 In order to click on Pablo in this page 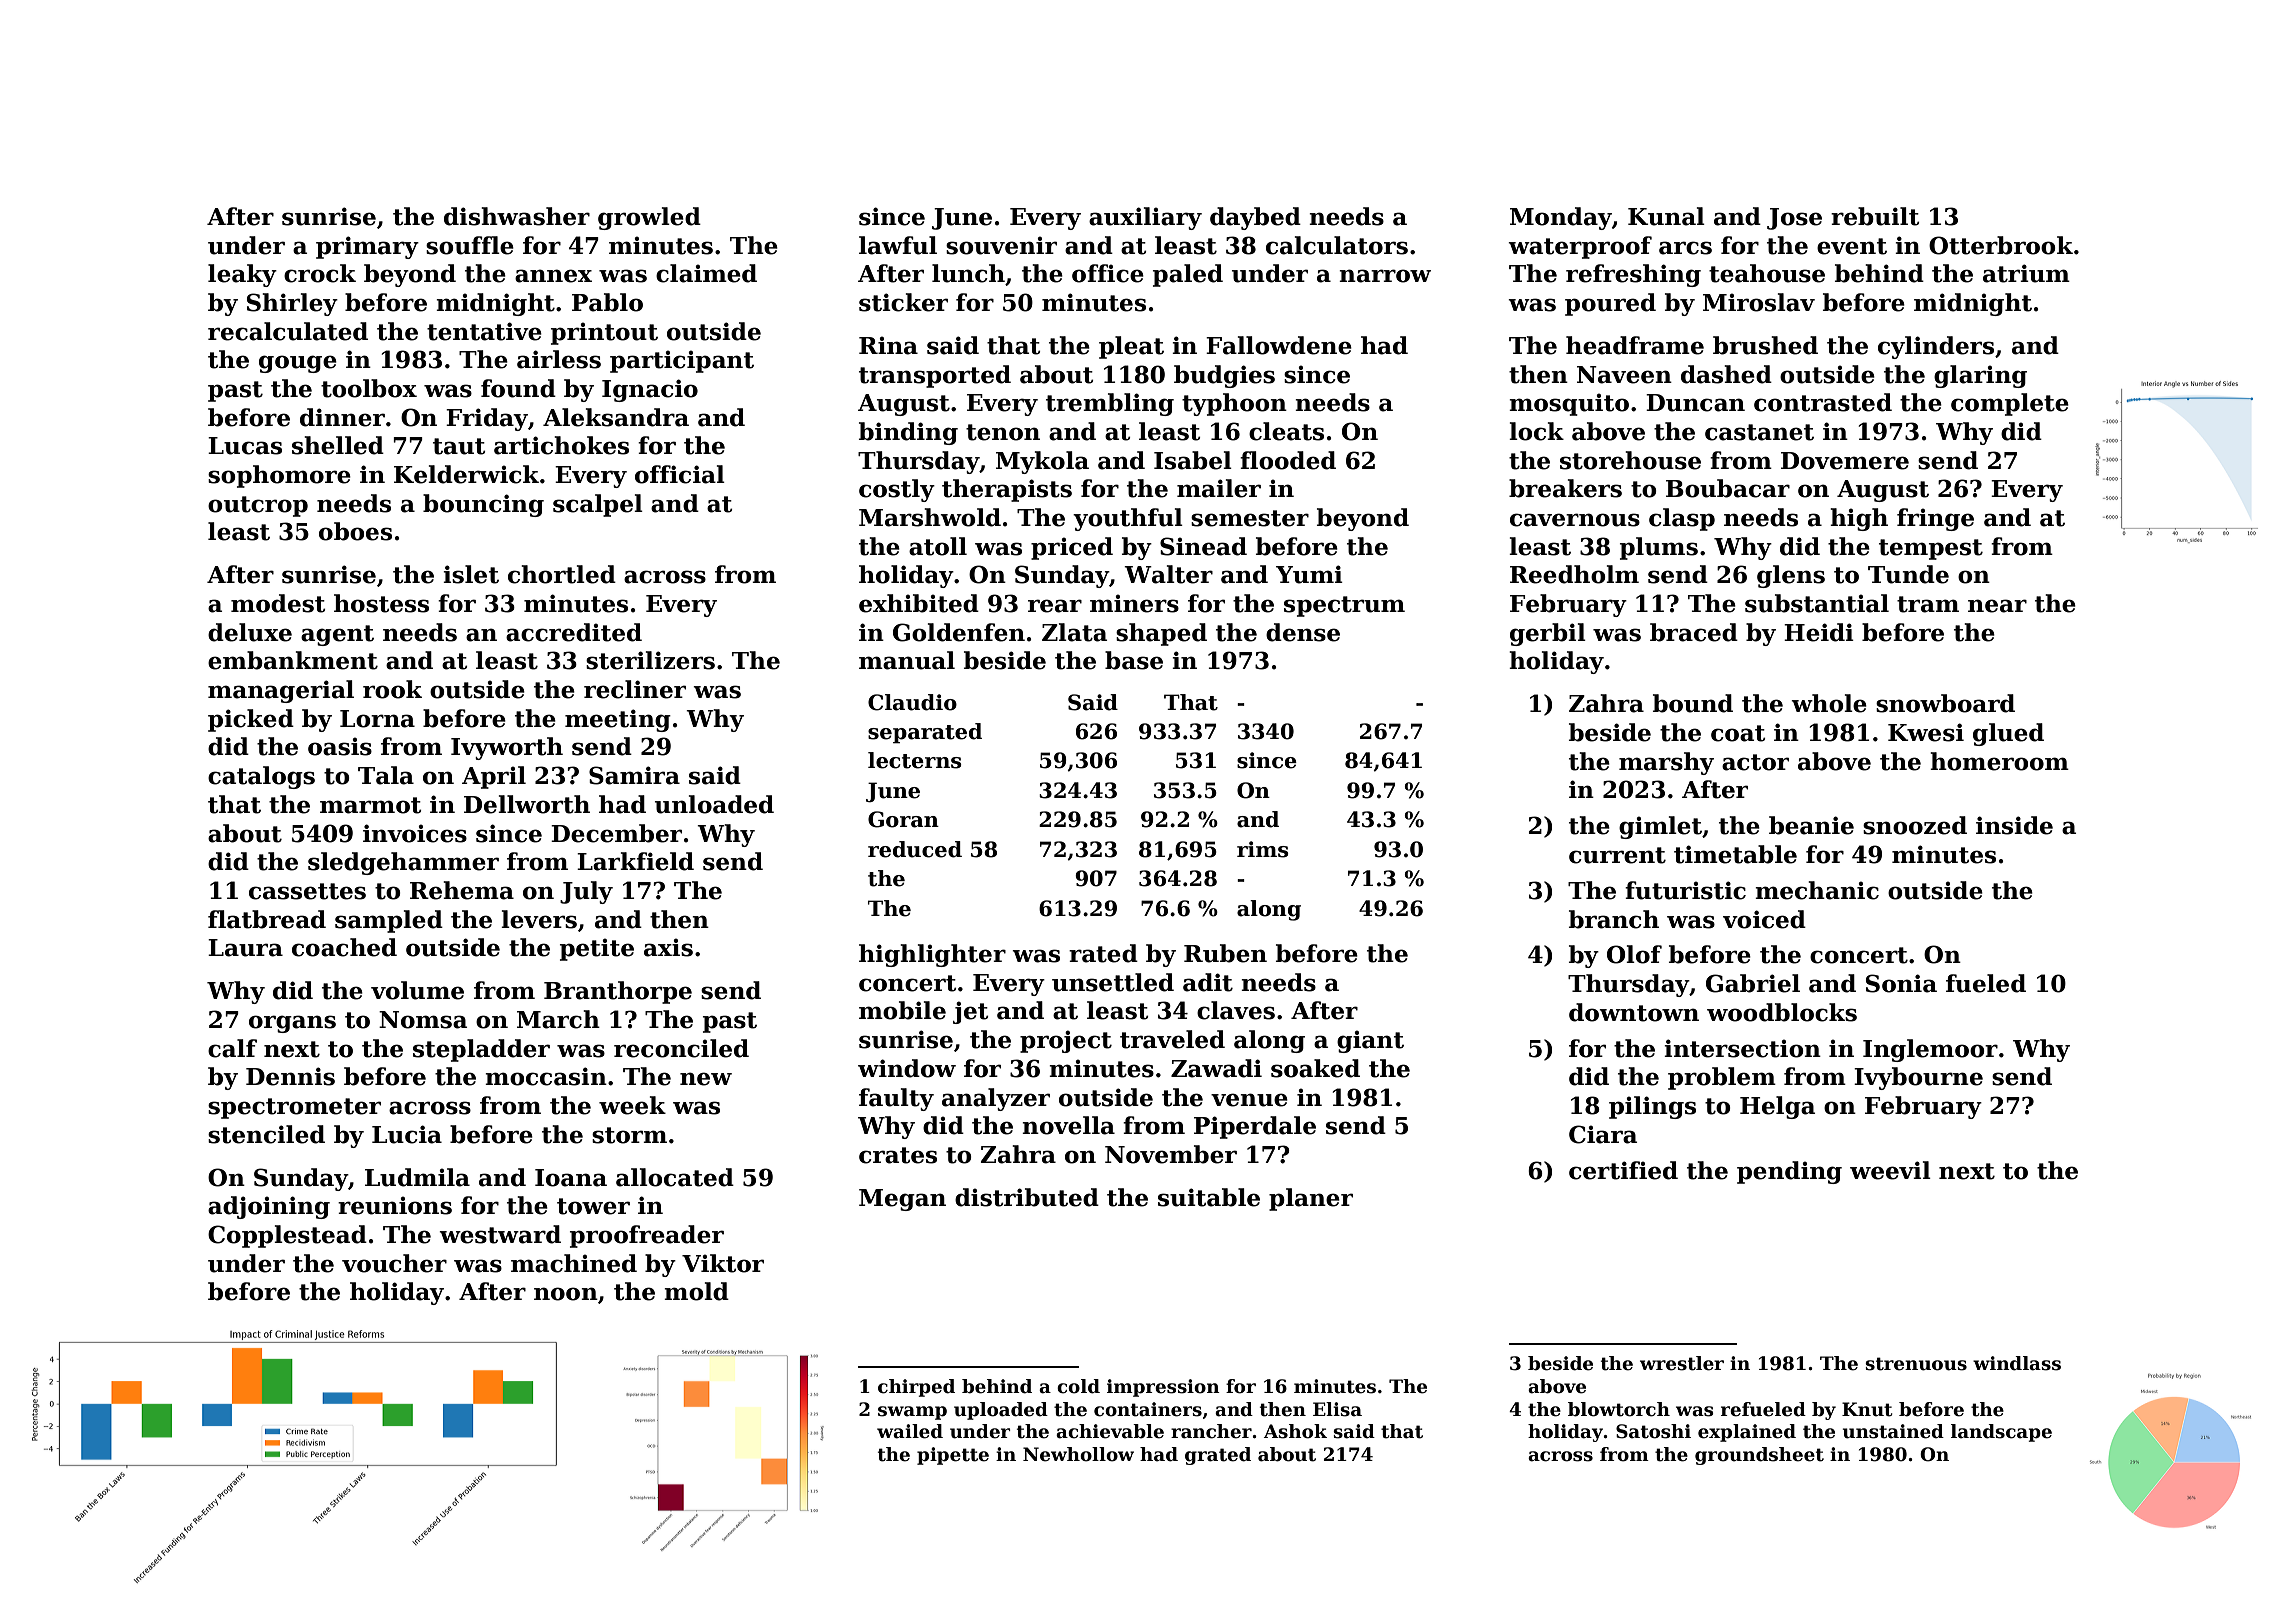, I will do `click(607, 302)`.
